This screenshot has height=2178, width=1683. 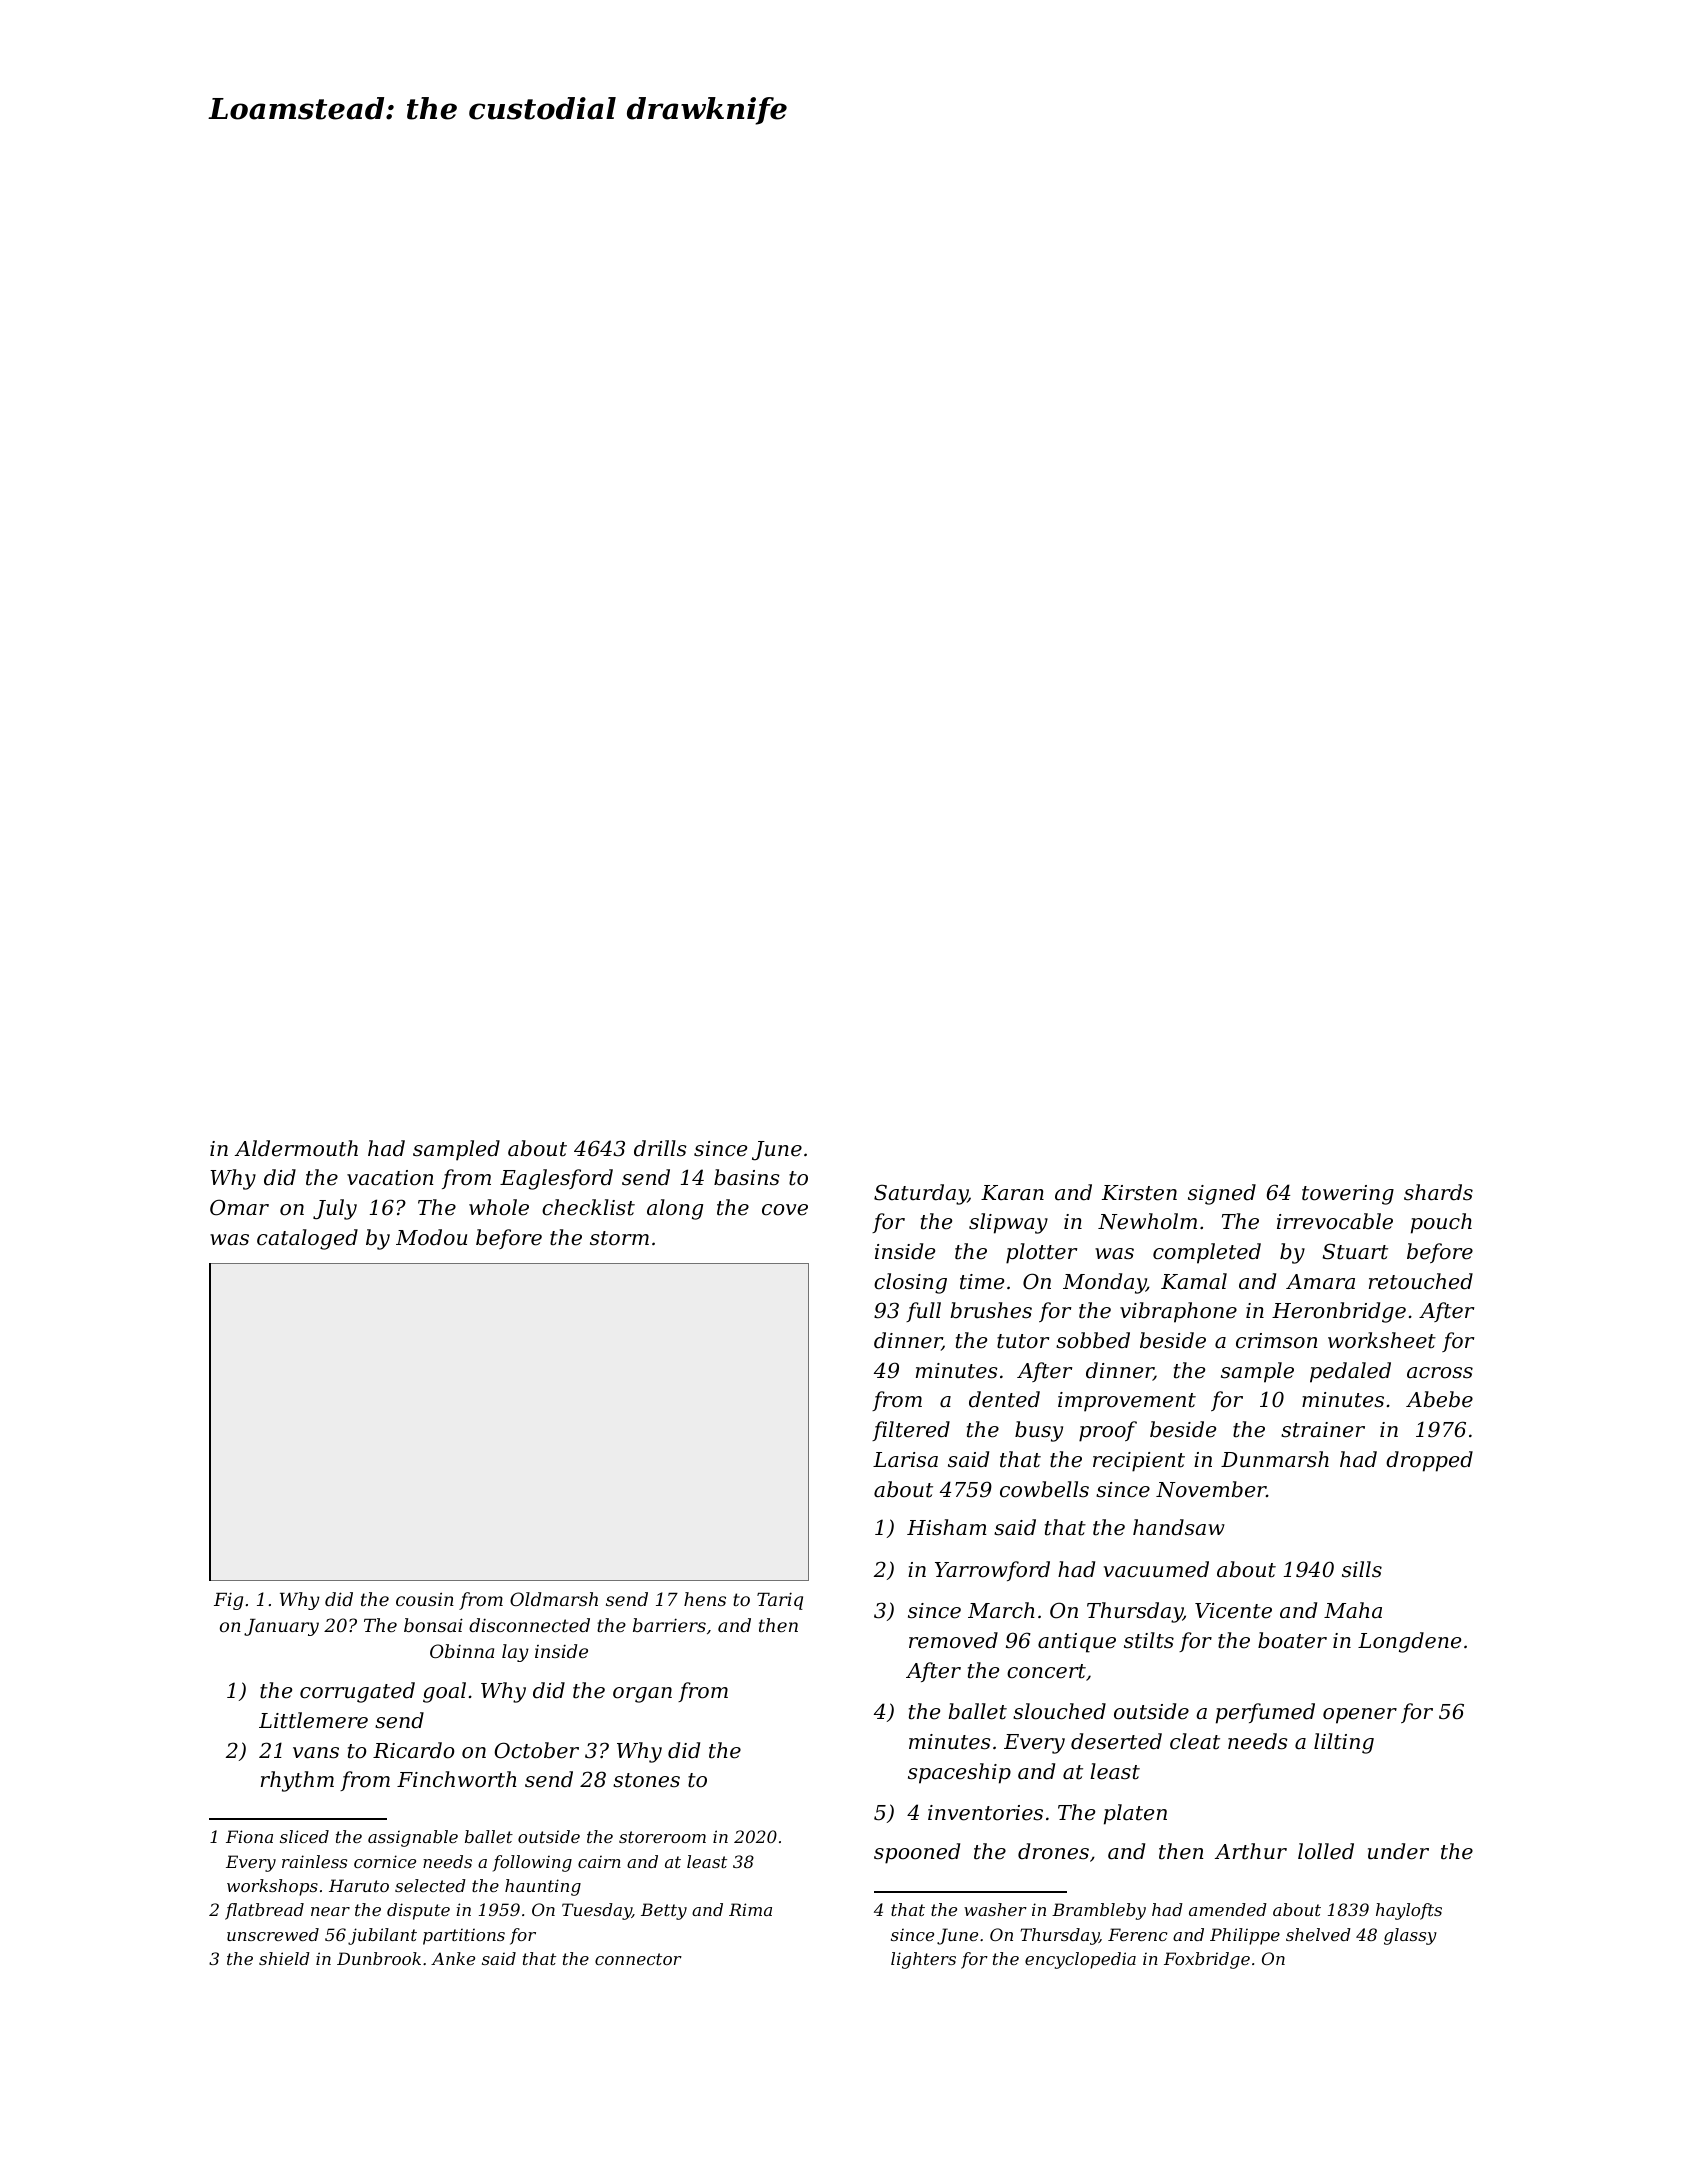 I want to click on Larisa, so click(x=905, y=1460).
